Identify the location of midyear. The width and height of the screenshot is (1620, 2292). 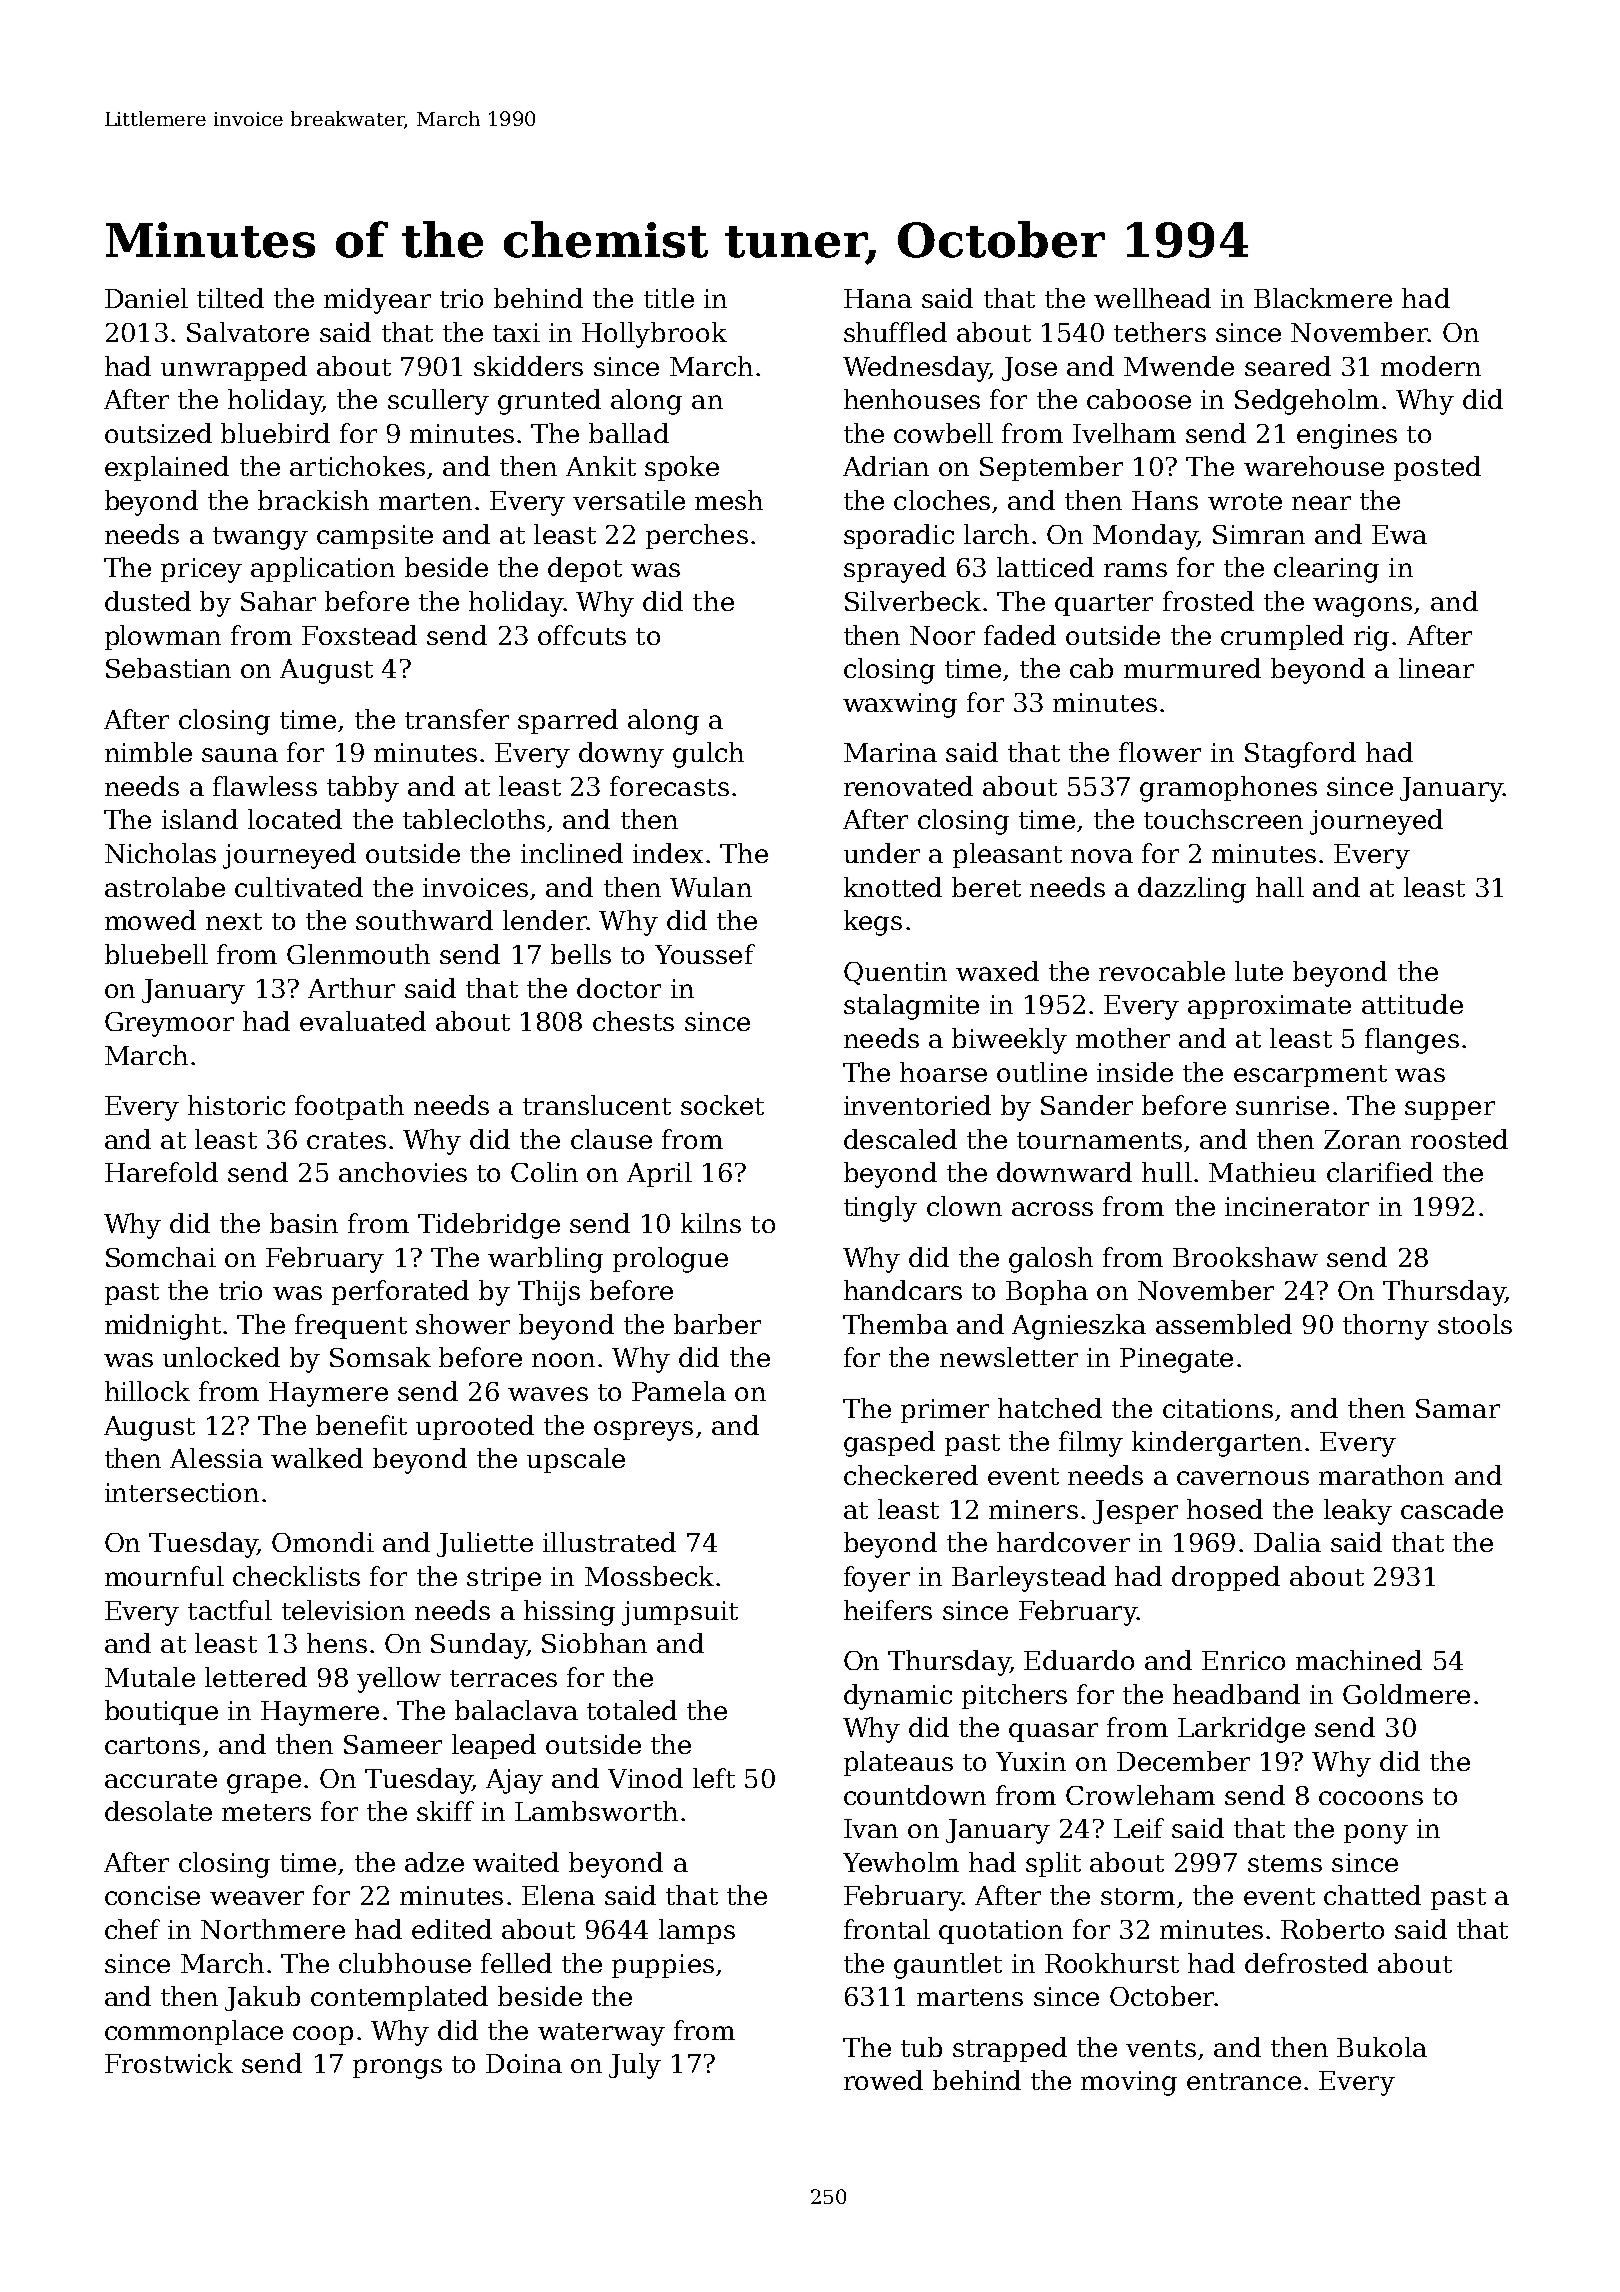
(377, 301).
